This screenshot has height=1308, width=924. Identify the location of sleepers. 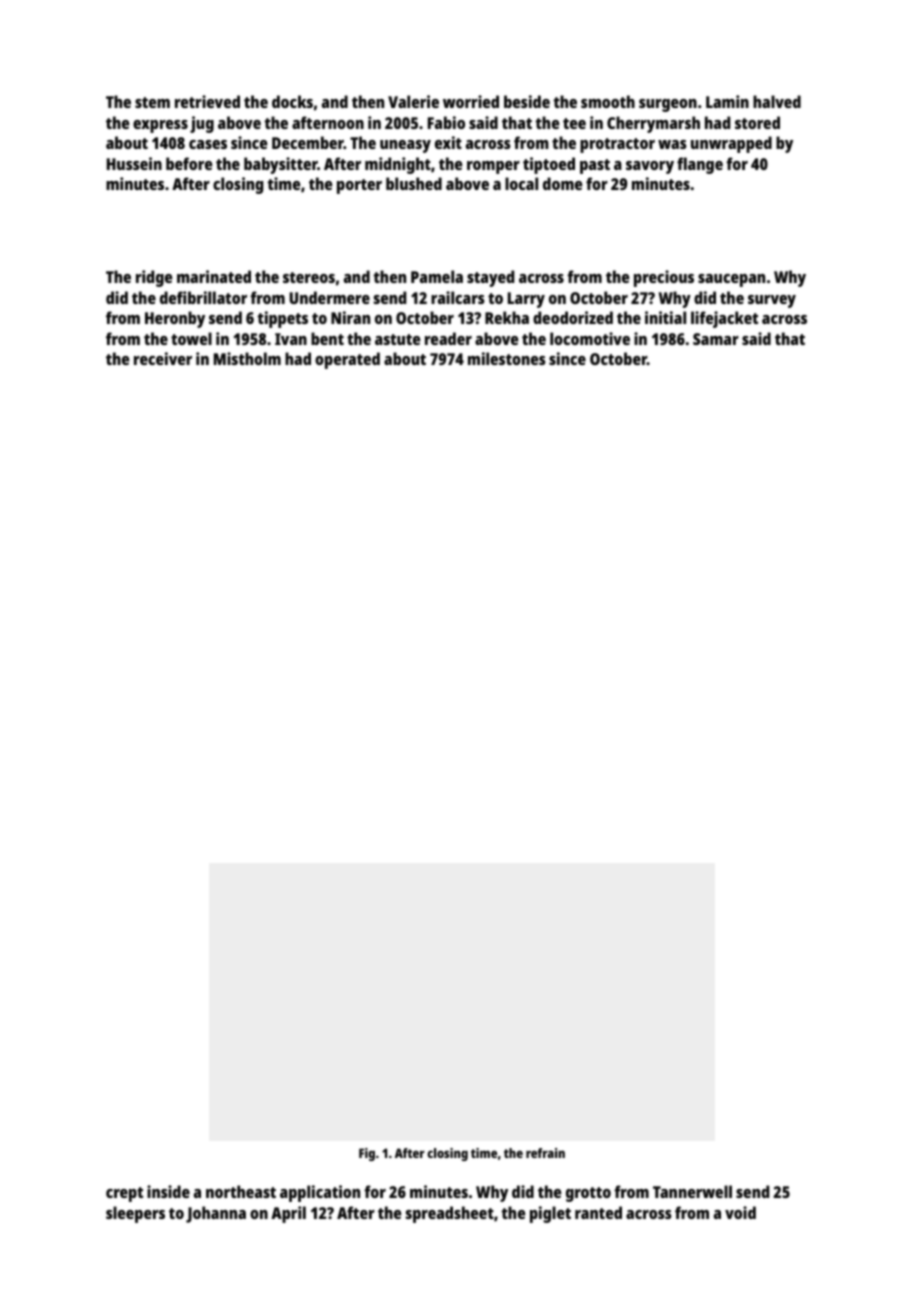
(135, 1214).
